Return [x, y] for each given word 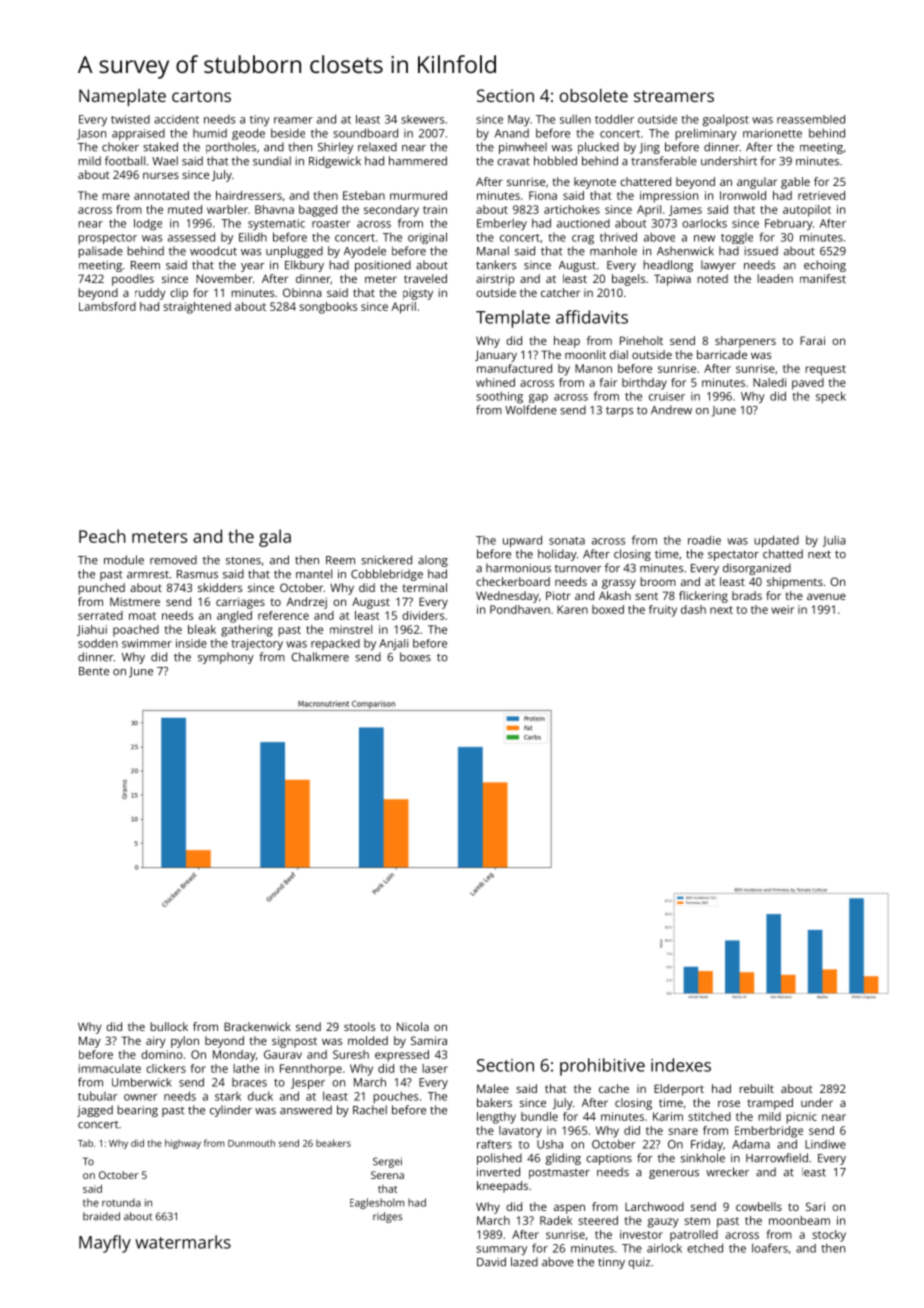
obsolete [593, 95]
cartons [201, 96]
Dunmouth [251, 1143]
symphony [226, 658]
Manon [593, 368]
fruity [663, 611]
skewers [422, 119]
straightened [197, 308]
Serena [387, 1175]
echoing [825, 266]
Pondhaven [520, 609]
